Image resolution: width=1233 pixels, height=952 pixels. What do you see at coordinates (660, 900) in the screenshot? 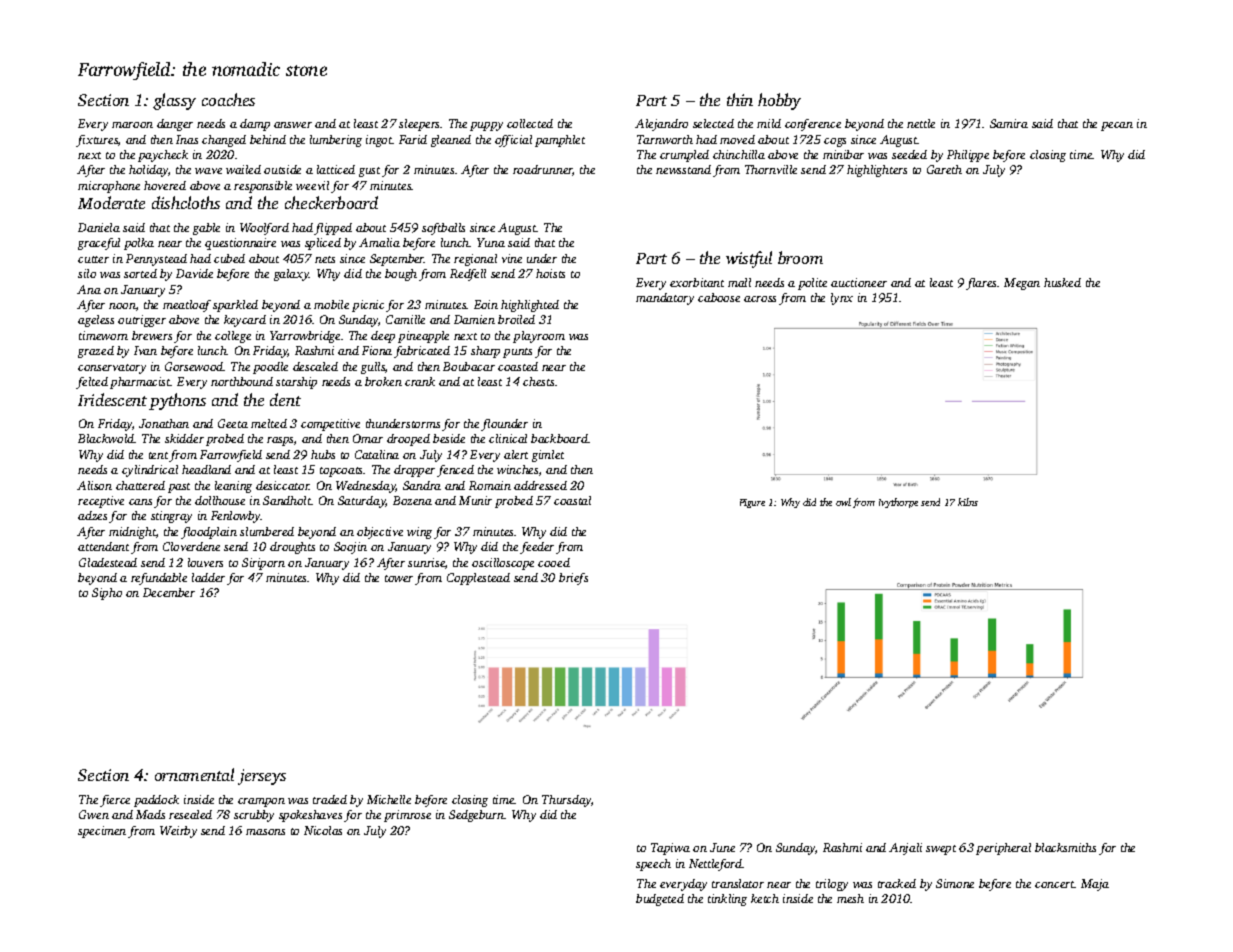
I see `budgeted` at bounding box center [660, 900].
